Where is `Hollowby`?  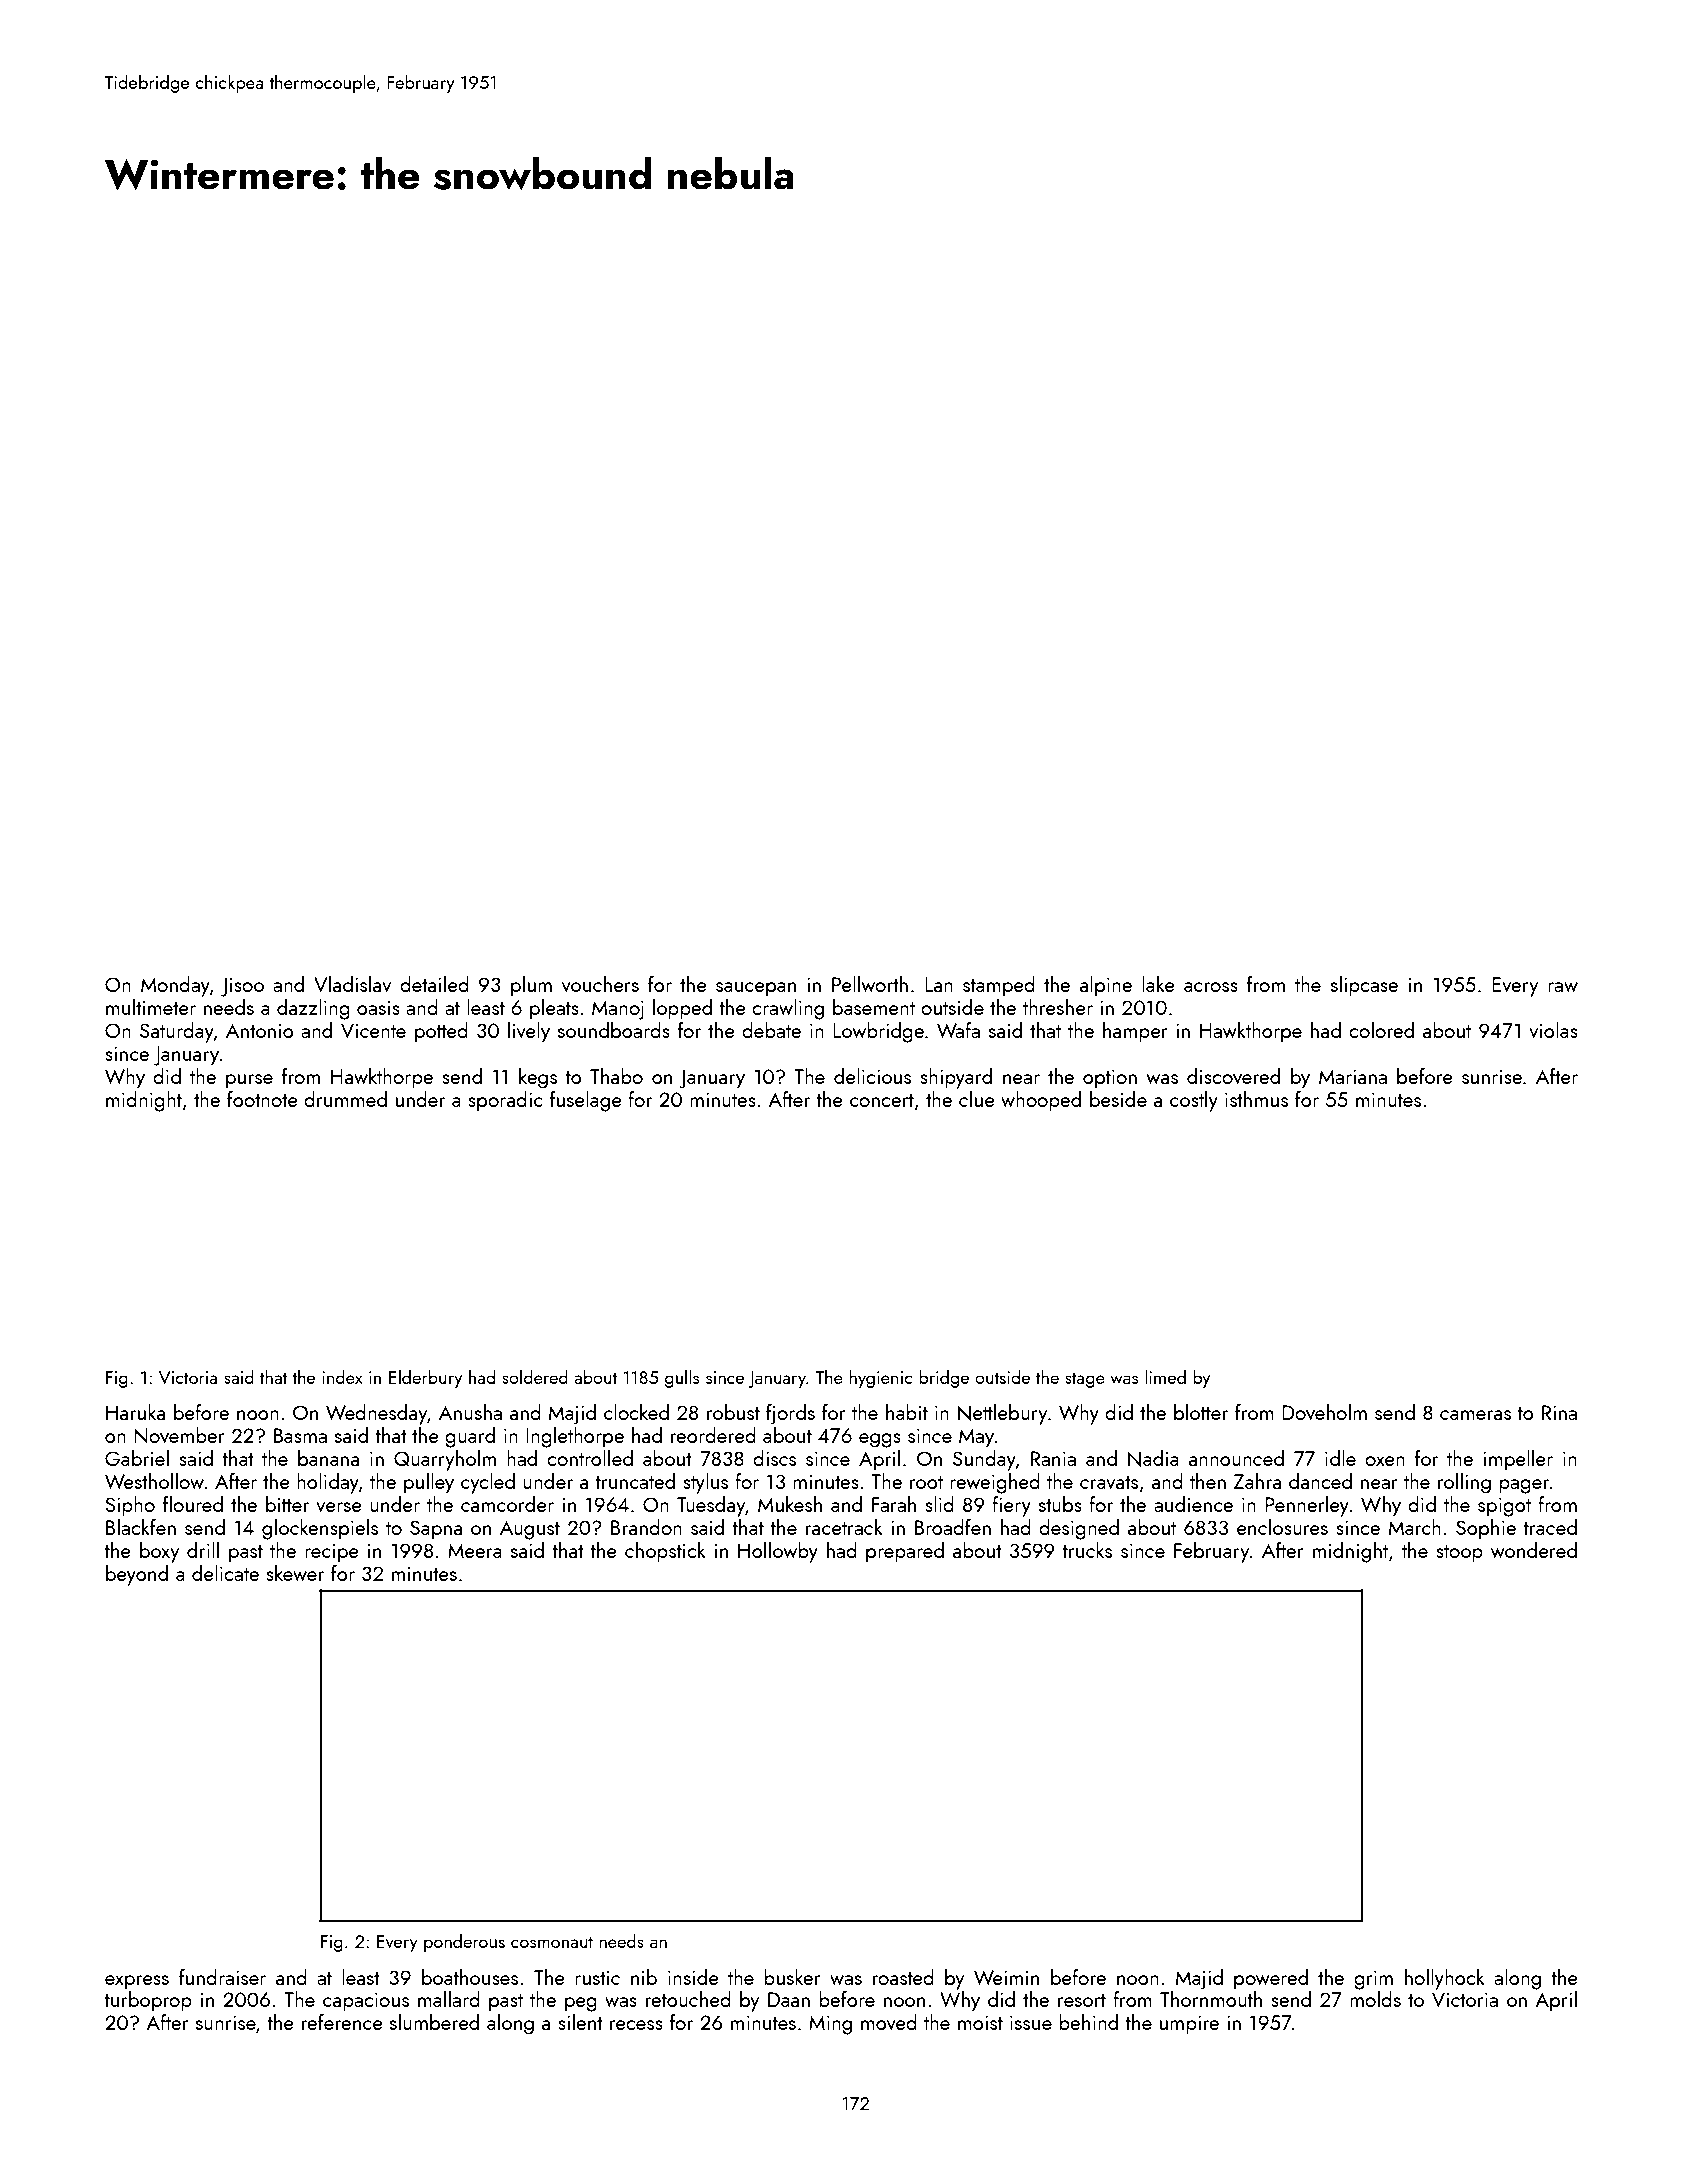 Hollowby is located at coordinates (778, 1552).
